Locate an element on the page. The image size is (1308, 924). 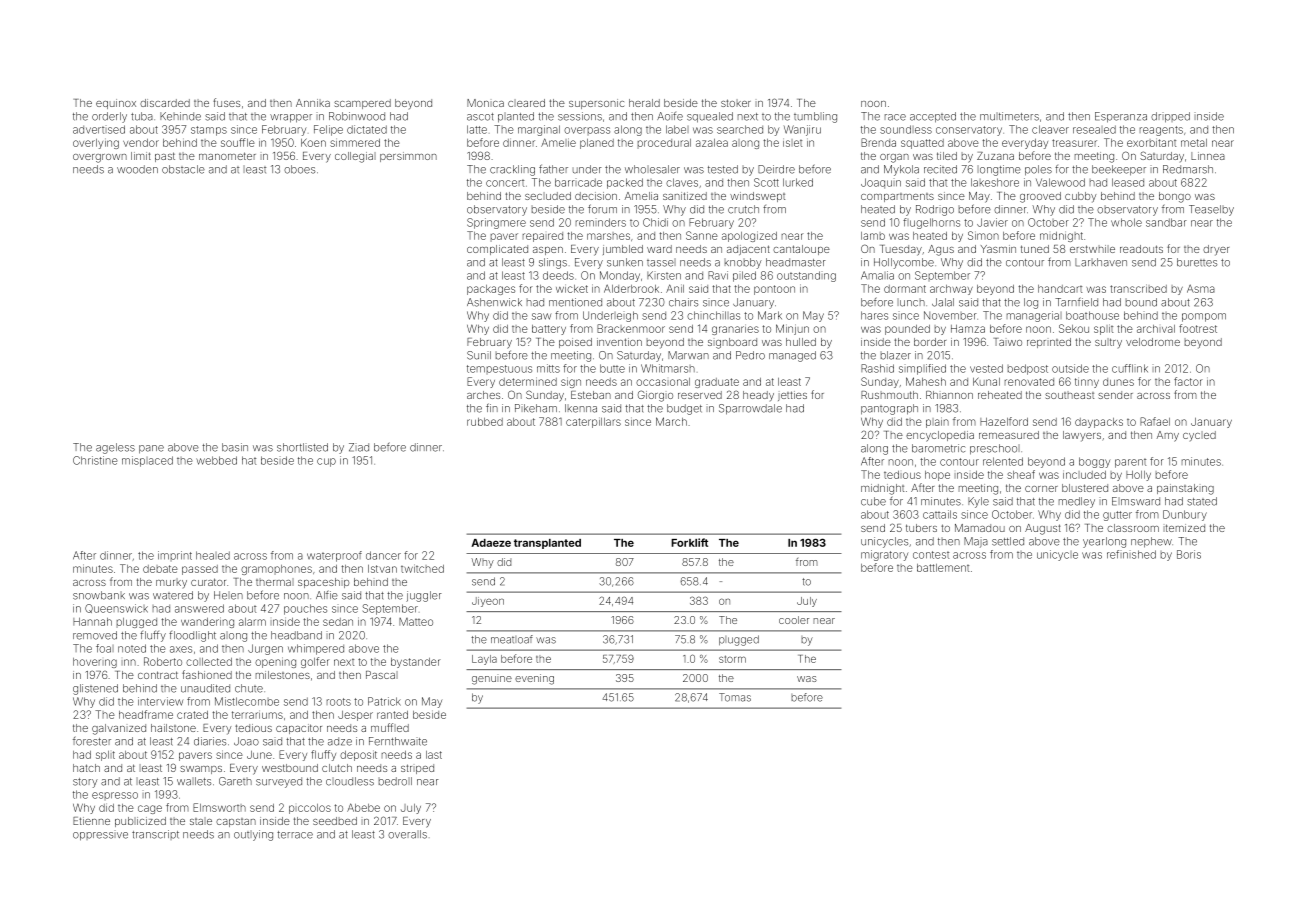
golfer is located at coordinates (315, 662).
